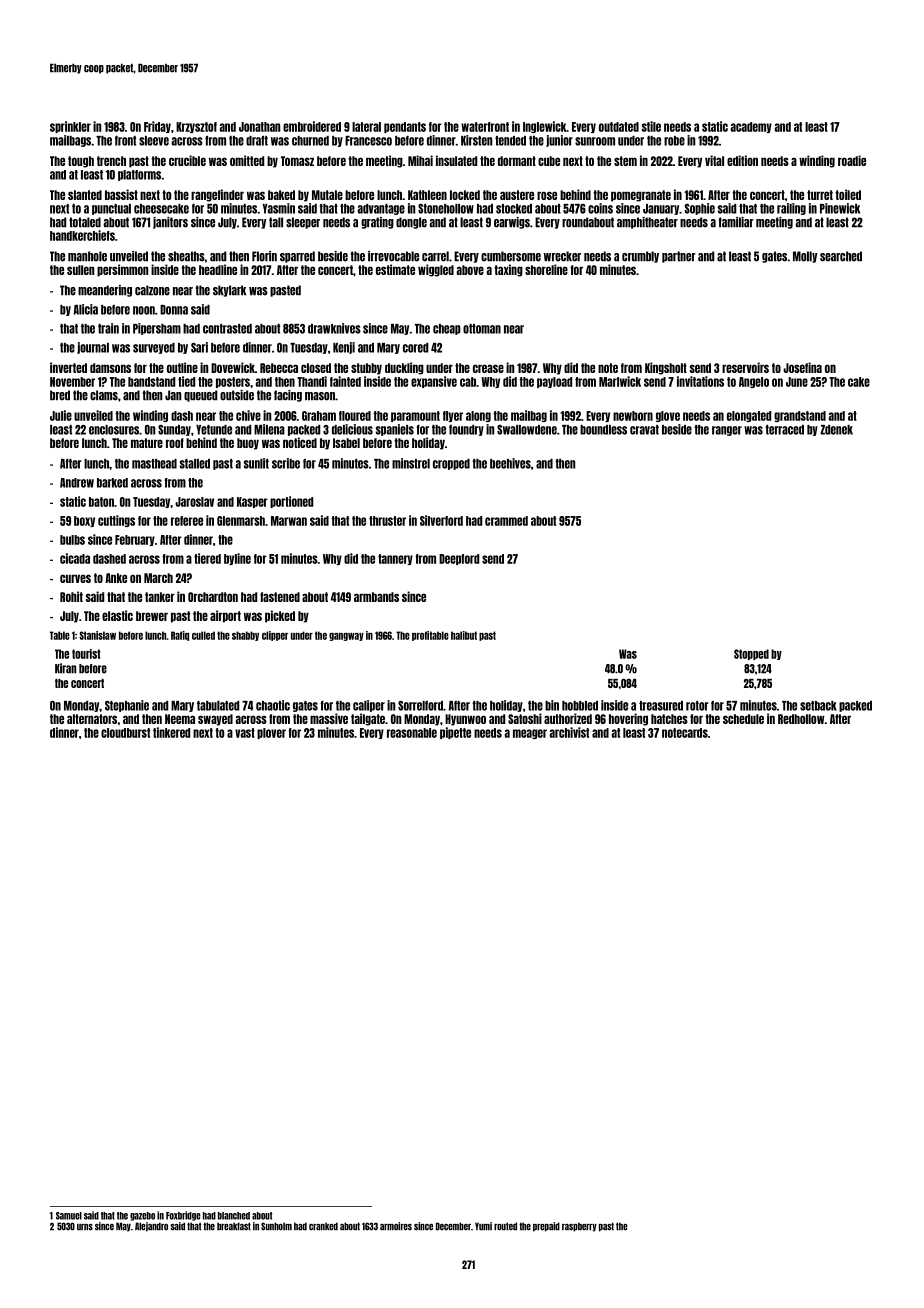 This screenshot has height=1308, width=924. I want to click on reasonable, so click(412, 733).
